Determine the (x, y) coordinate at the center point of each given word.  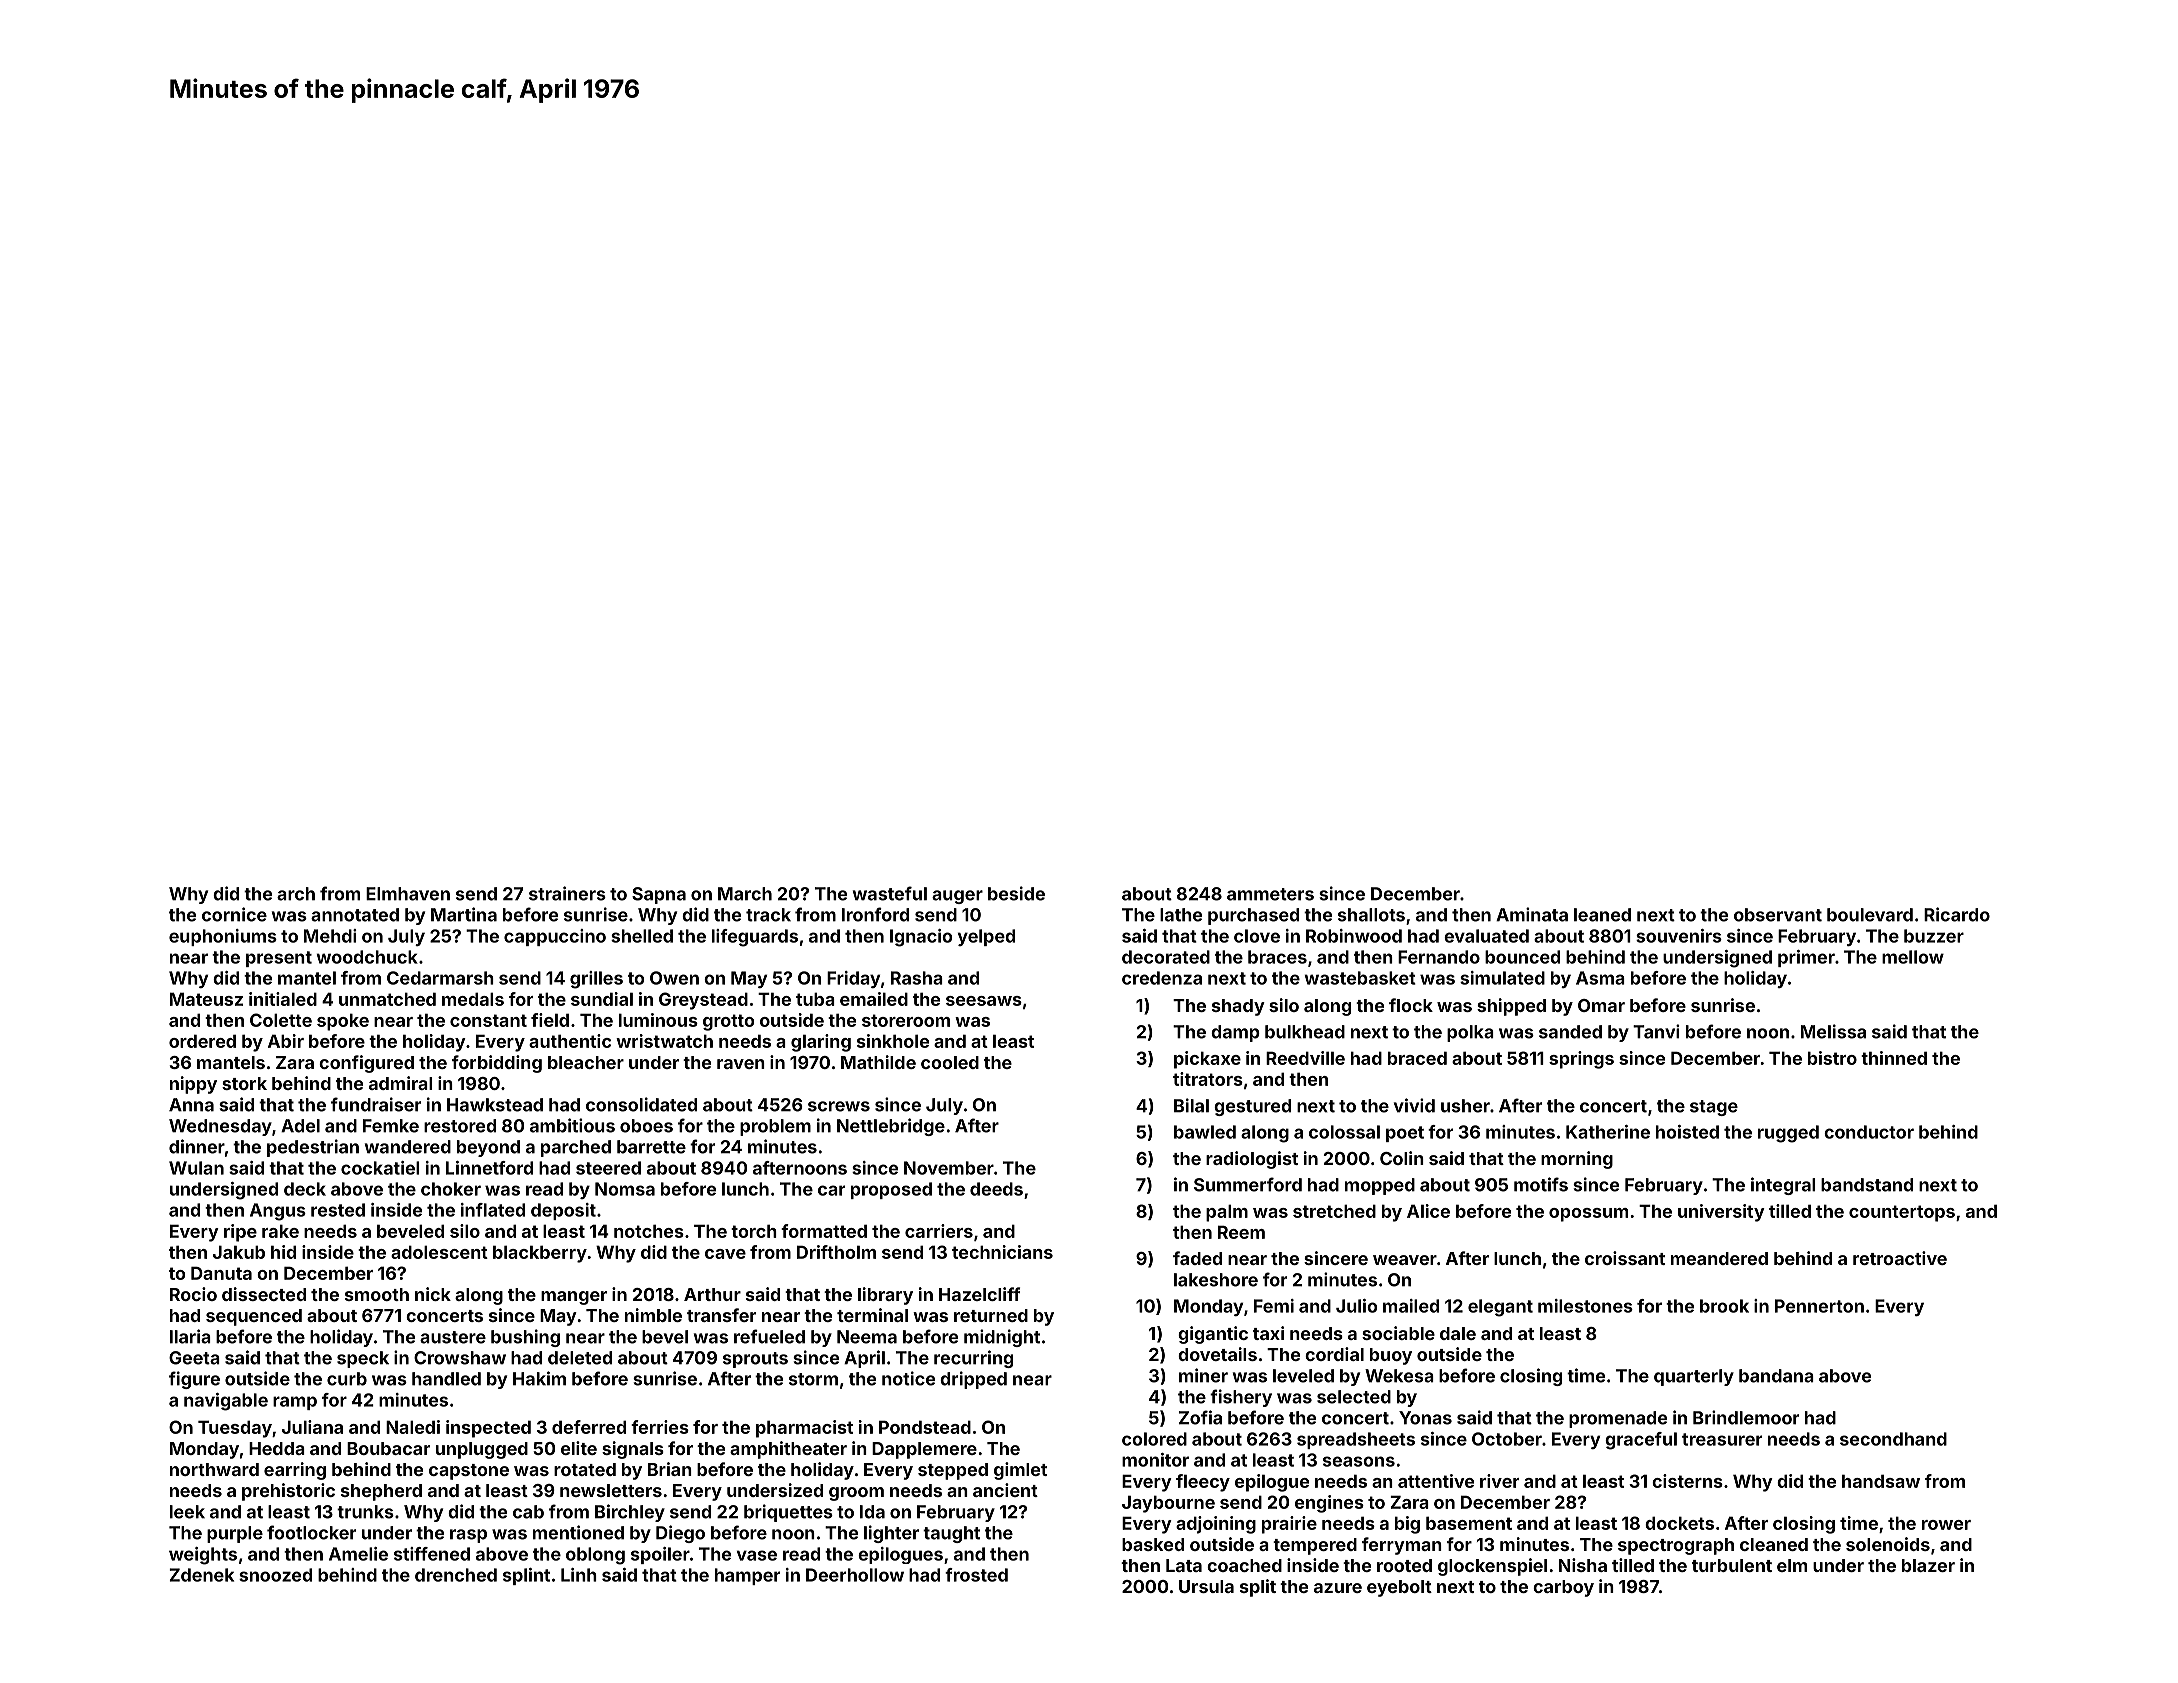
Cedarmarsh (440, 978)
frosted (976, 1575)
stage (1714, 1108)
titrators (1208, 1079)
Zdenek (201, 1575)
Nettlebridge (891, 1127)
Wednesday (220, 1127)
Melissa (1833, 1031)
